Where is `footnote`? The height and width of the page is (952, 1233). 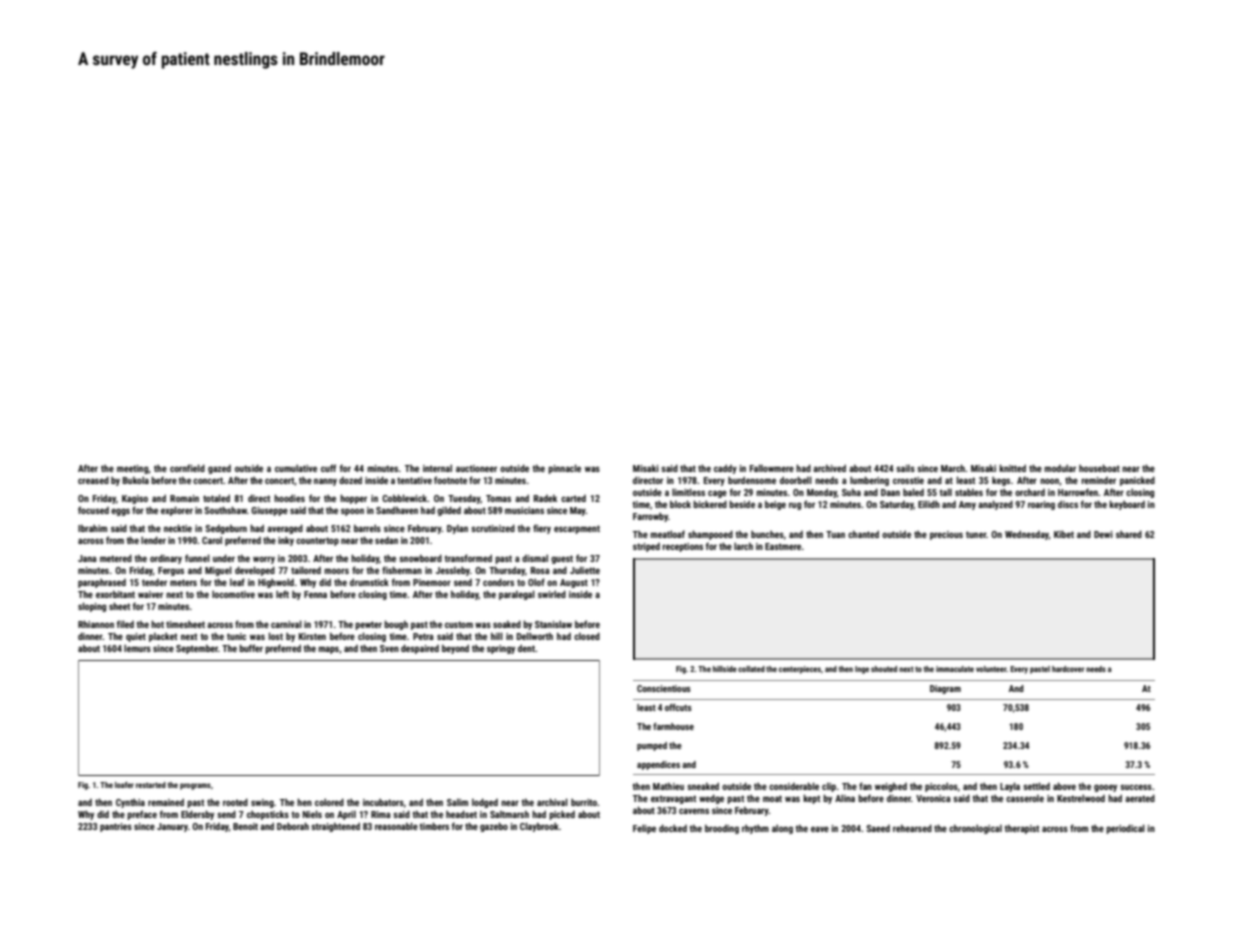
footnote is located at coordinates (450, 480).
